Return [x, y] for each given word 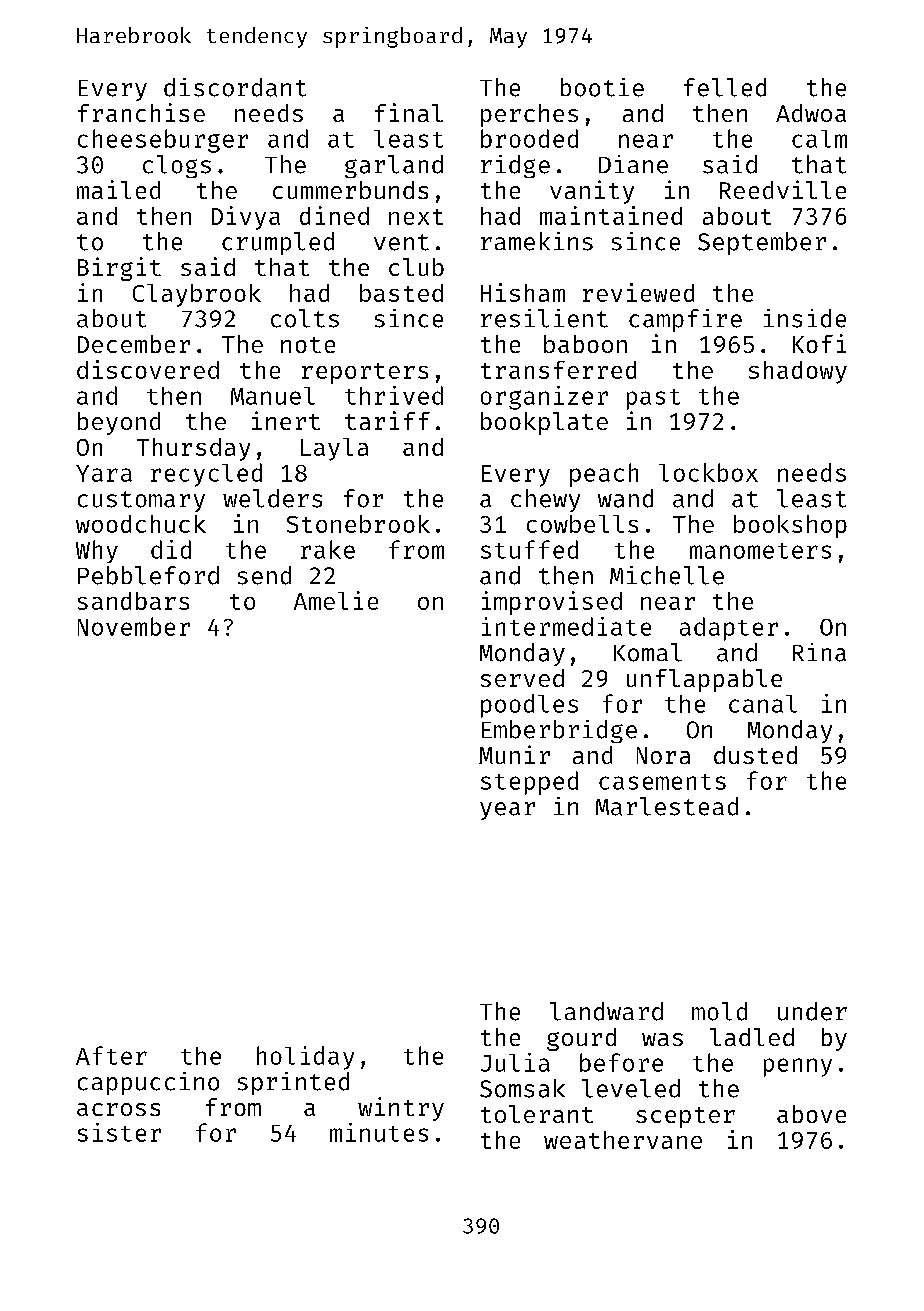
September [762, 243]
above [811, 1114]
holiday [305, 1058]
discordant [235, 87]
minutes [379, 1132]
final [409, 112]
